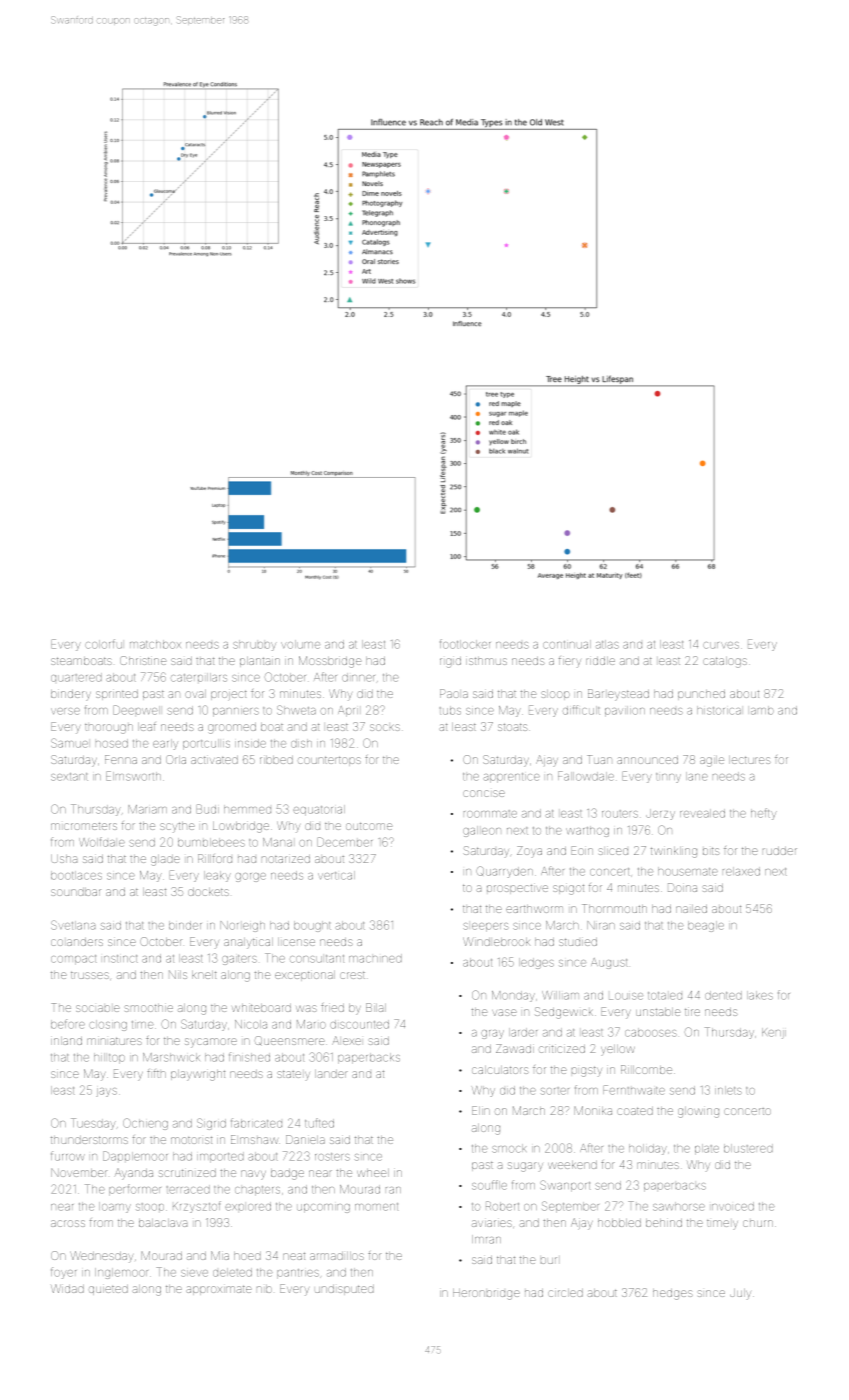 This page has height=1400, width=849. Describe the element at coordinates (247, 809) in the page. I see `hemmed` at that location.
